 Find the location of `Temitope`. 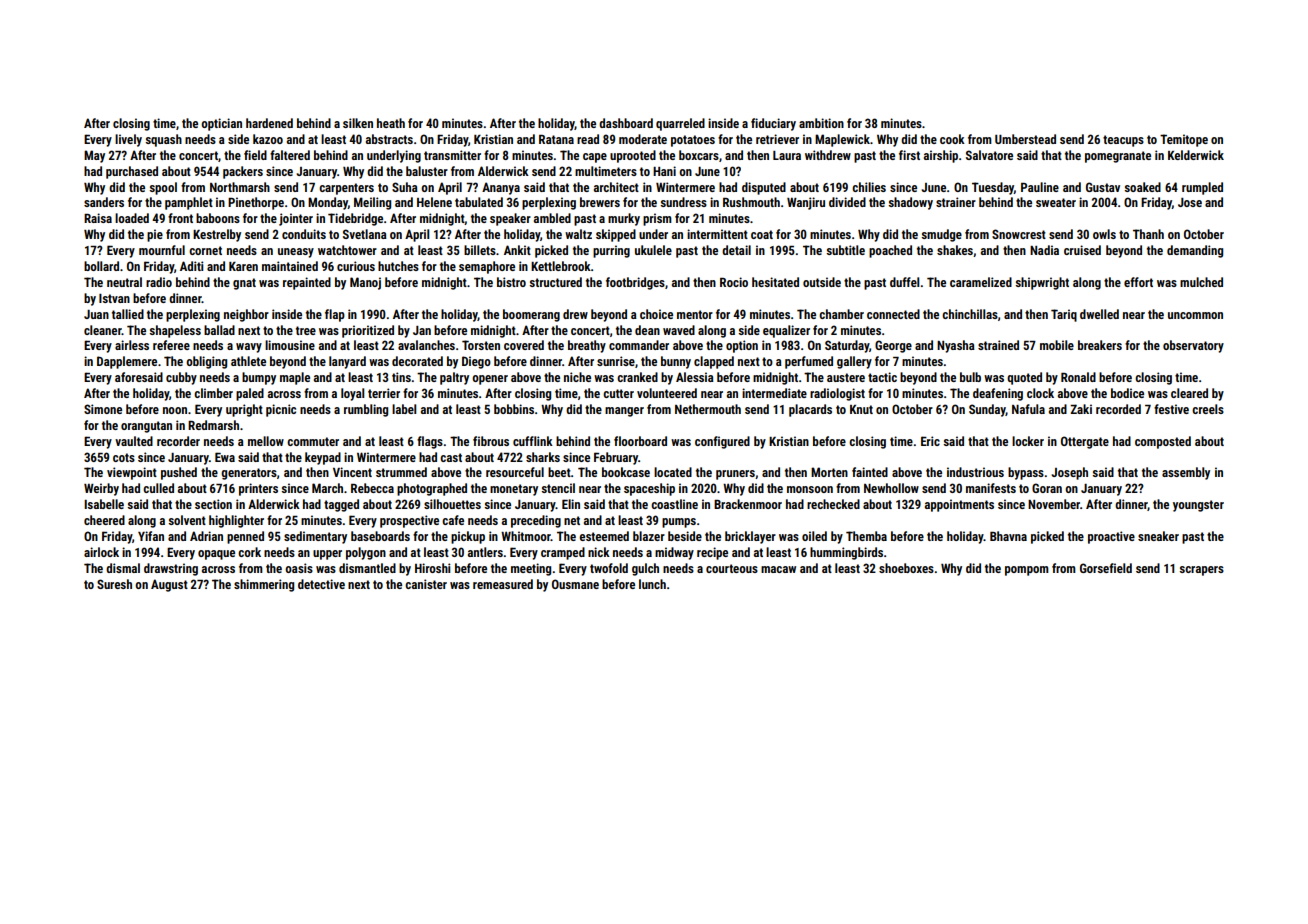

Temitope is located at coordinates (1184, 140).
